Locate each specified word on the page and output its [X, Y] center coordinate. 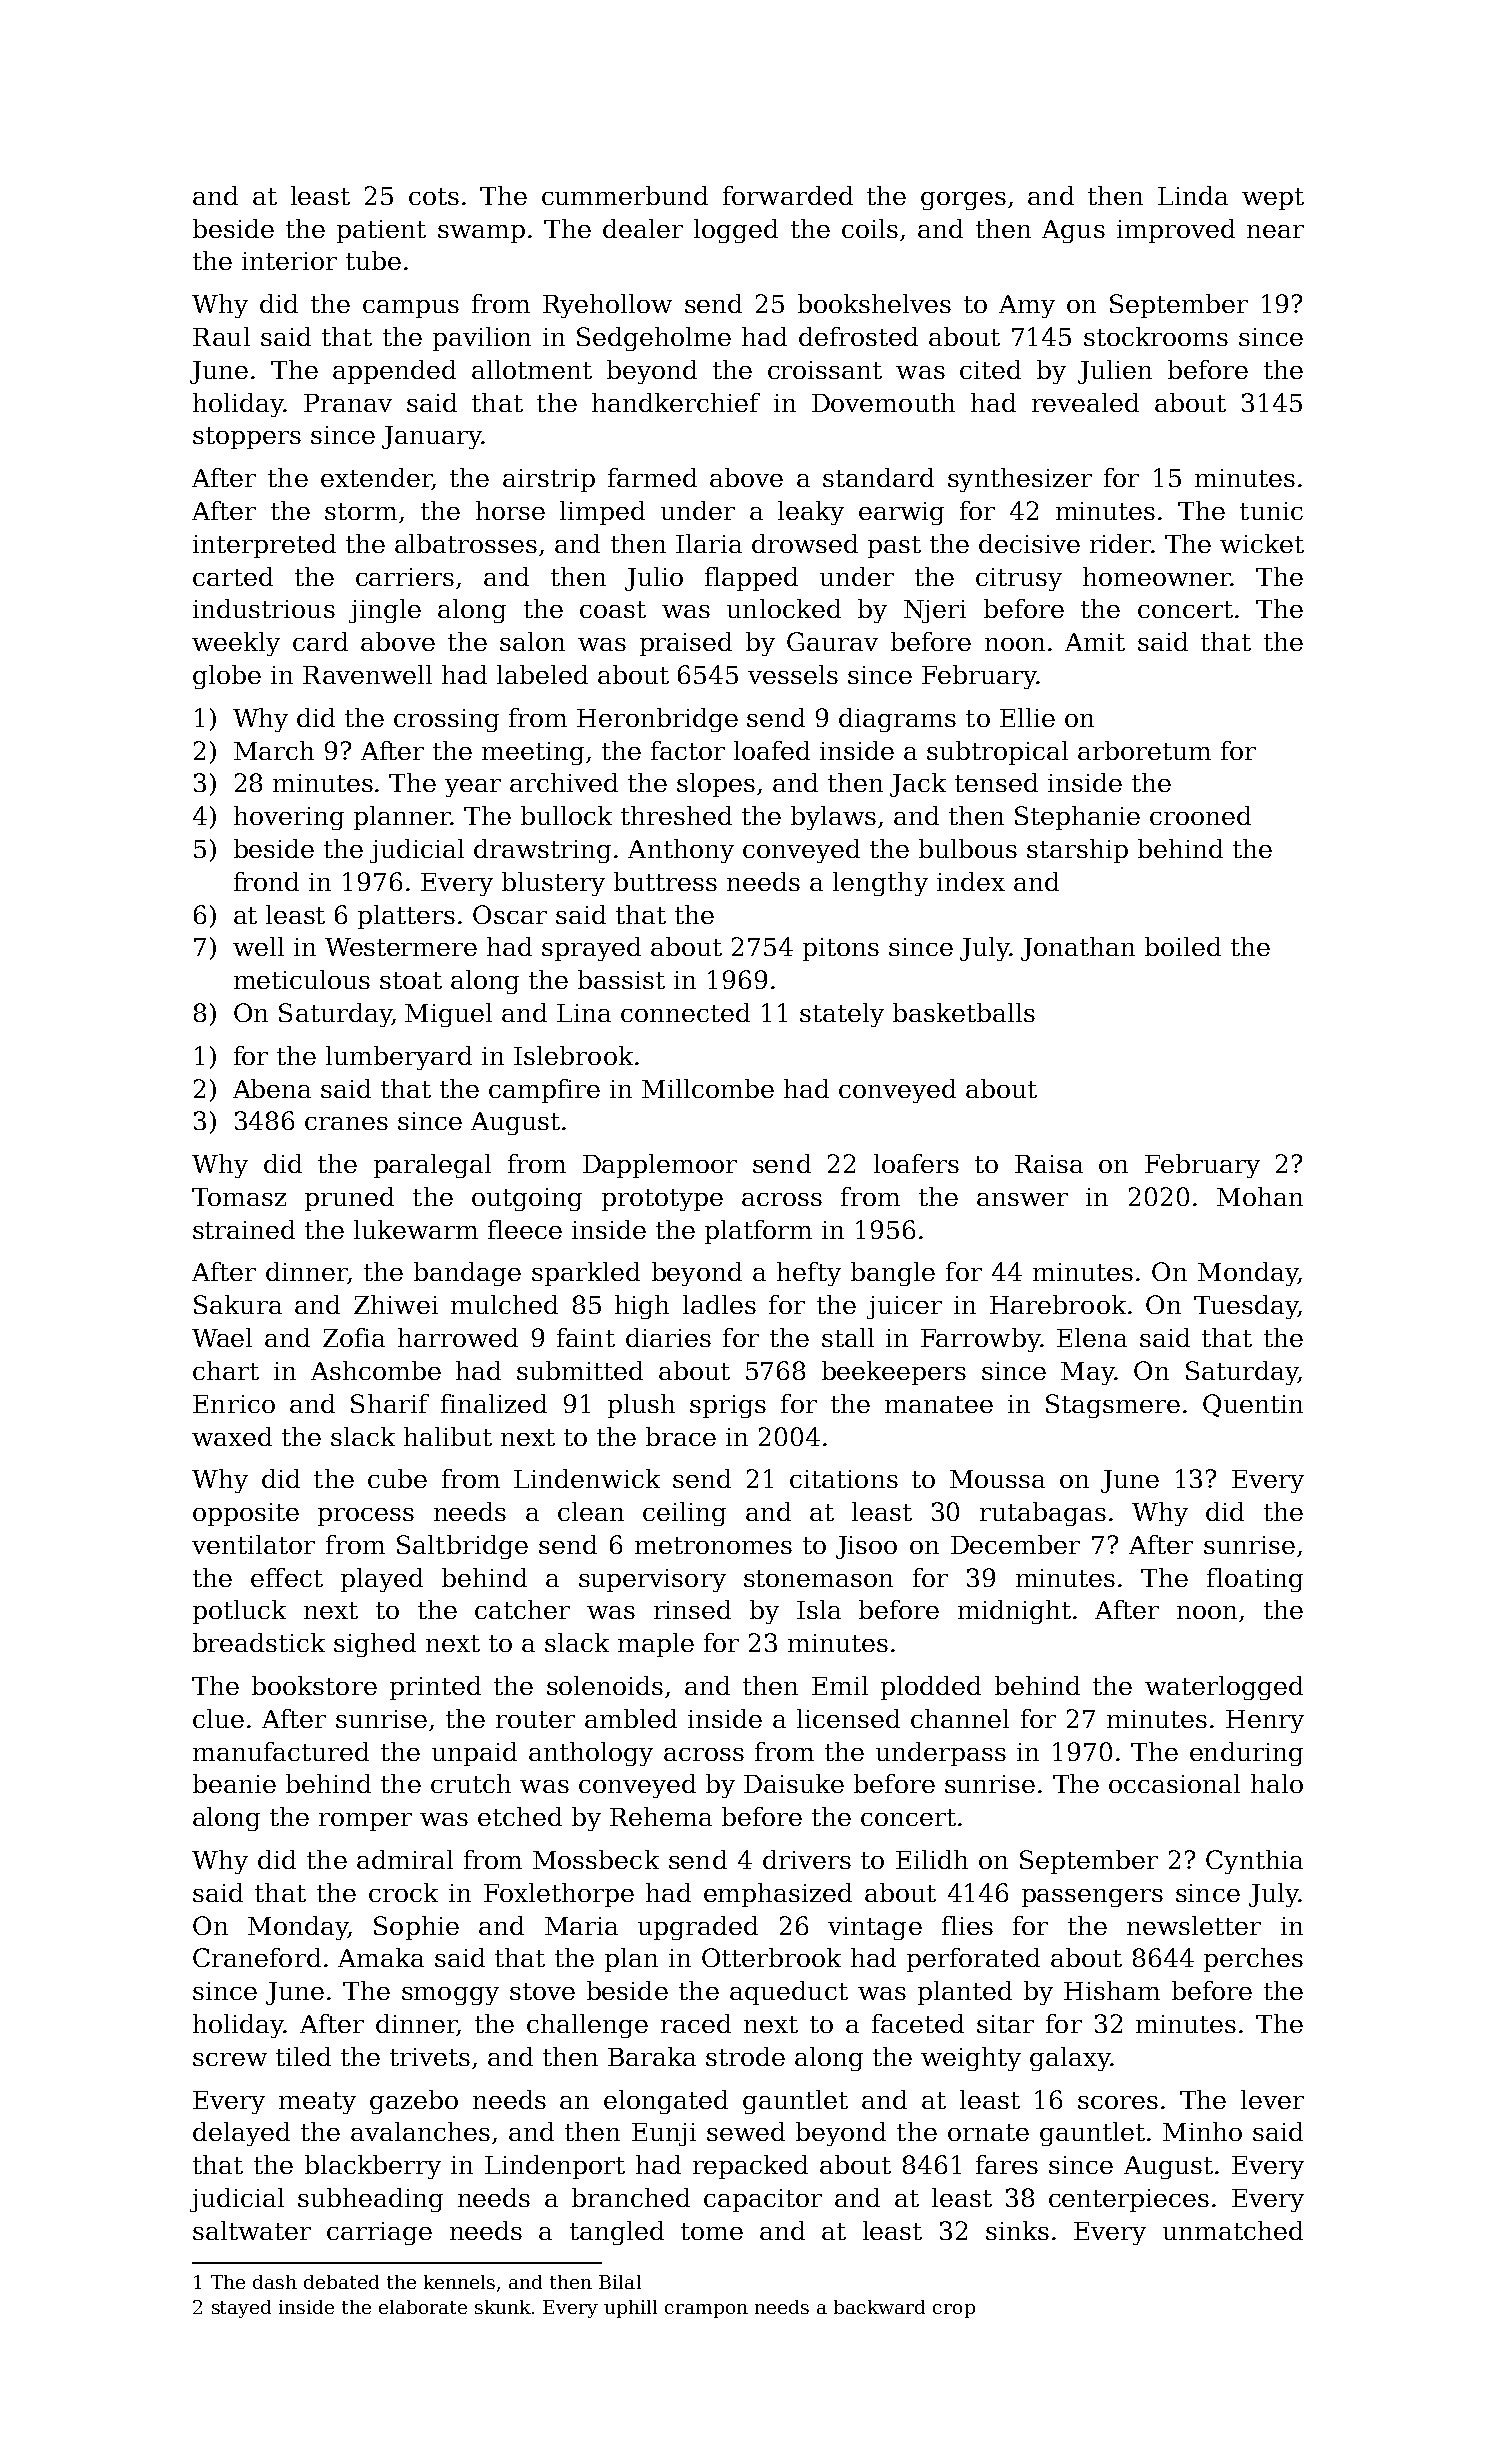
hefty [809, 1274]
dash [275, 2282]
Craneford [257, 1957]
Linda [1193, 195]
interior [289, 261]
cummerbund [625, 195]
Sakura [238, 1304]
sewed [746, 2131]
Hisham [1112, 1990]
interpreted [264, 546]
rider [1120, 543]
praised [686, 644]
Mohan [1260, 1196]
